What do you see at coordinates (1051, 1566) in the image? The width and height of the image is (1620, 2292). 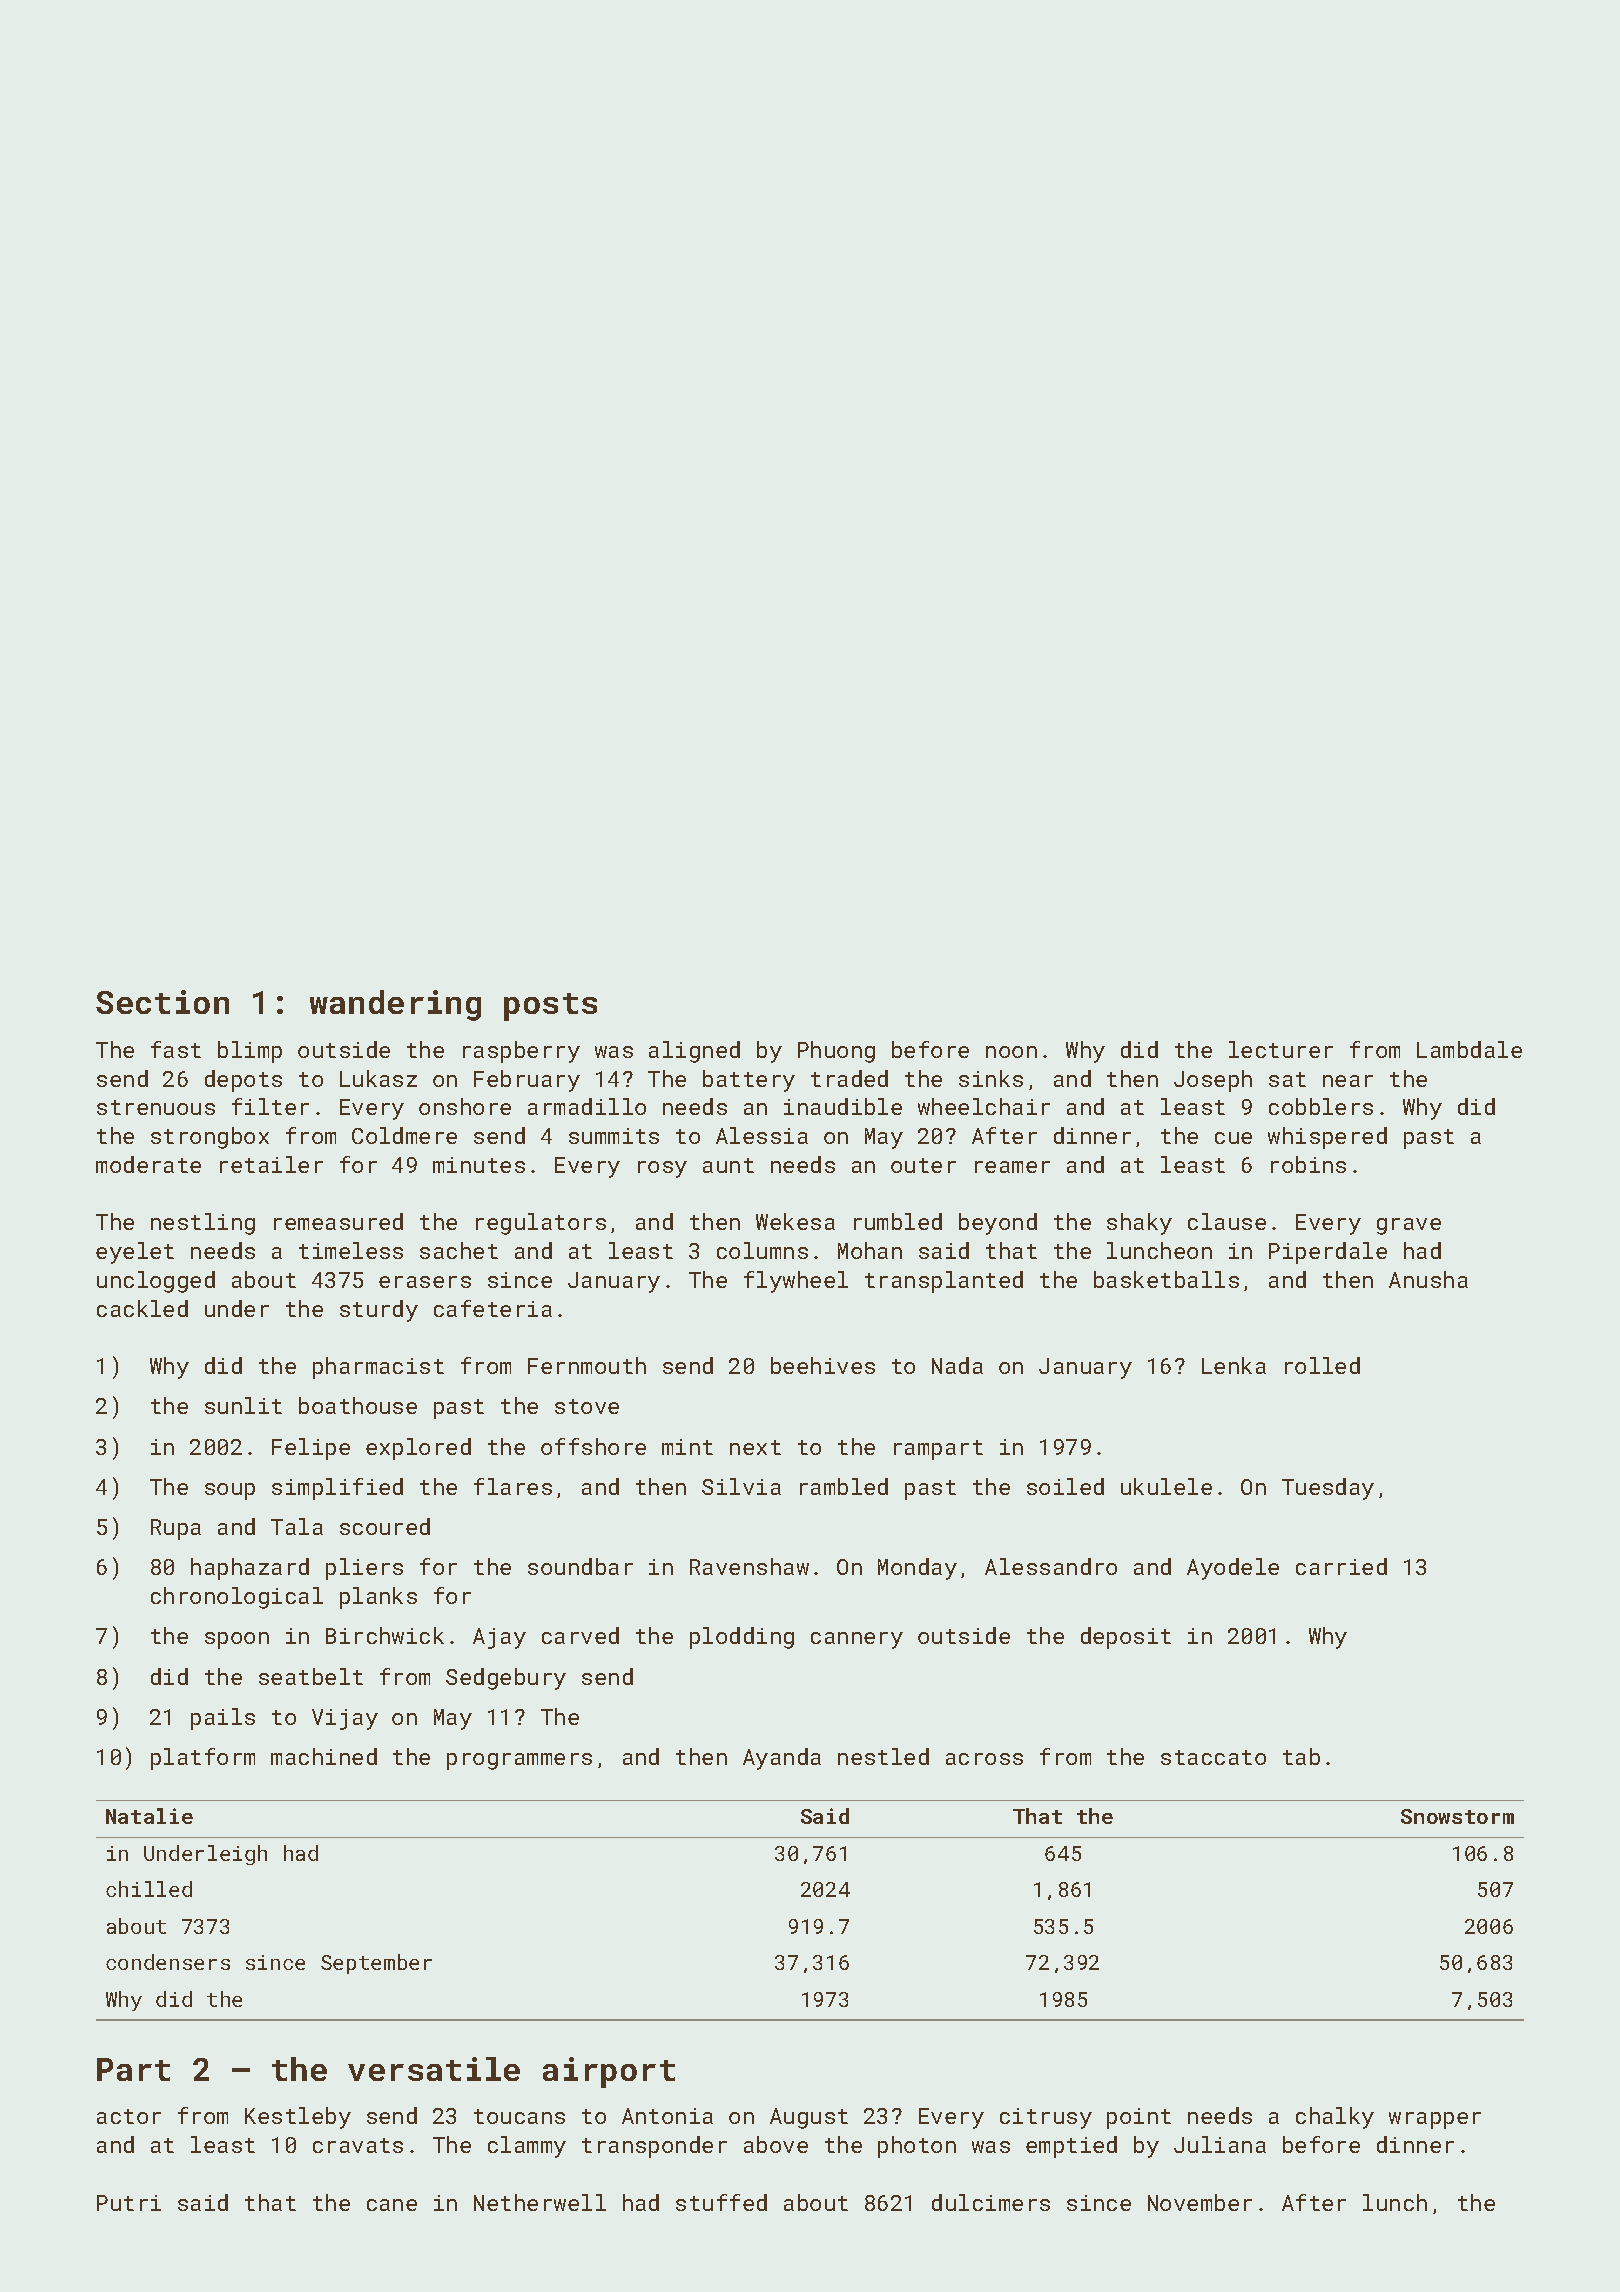 I see `Alessandro` at bounding box center [1051, 1566].
